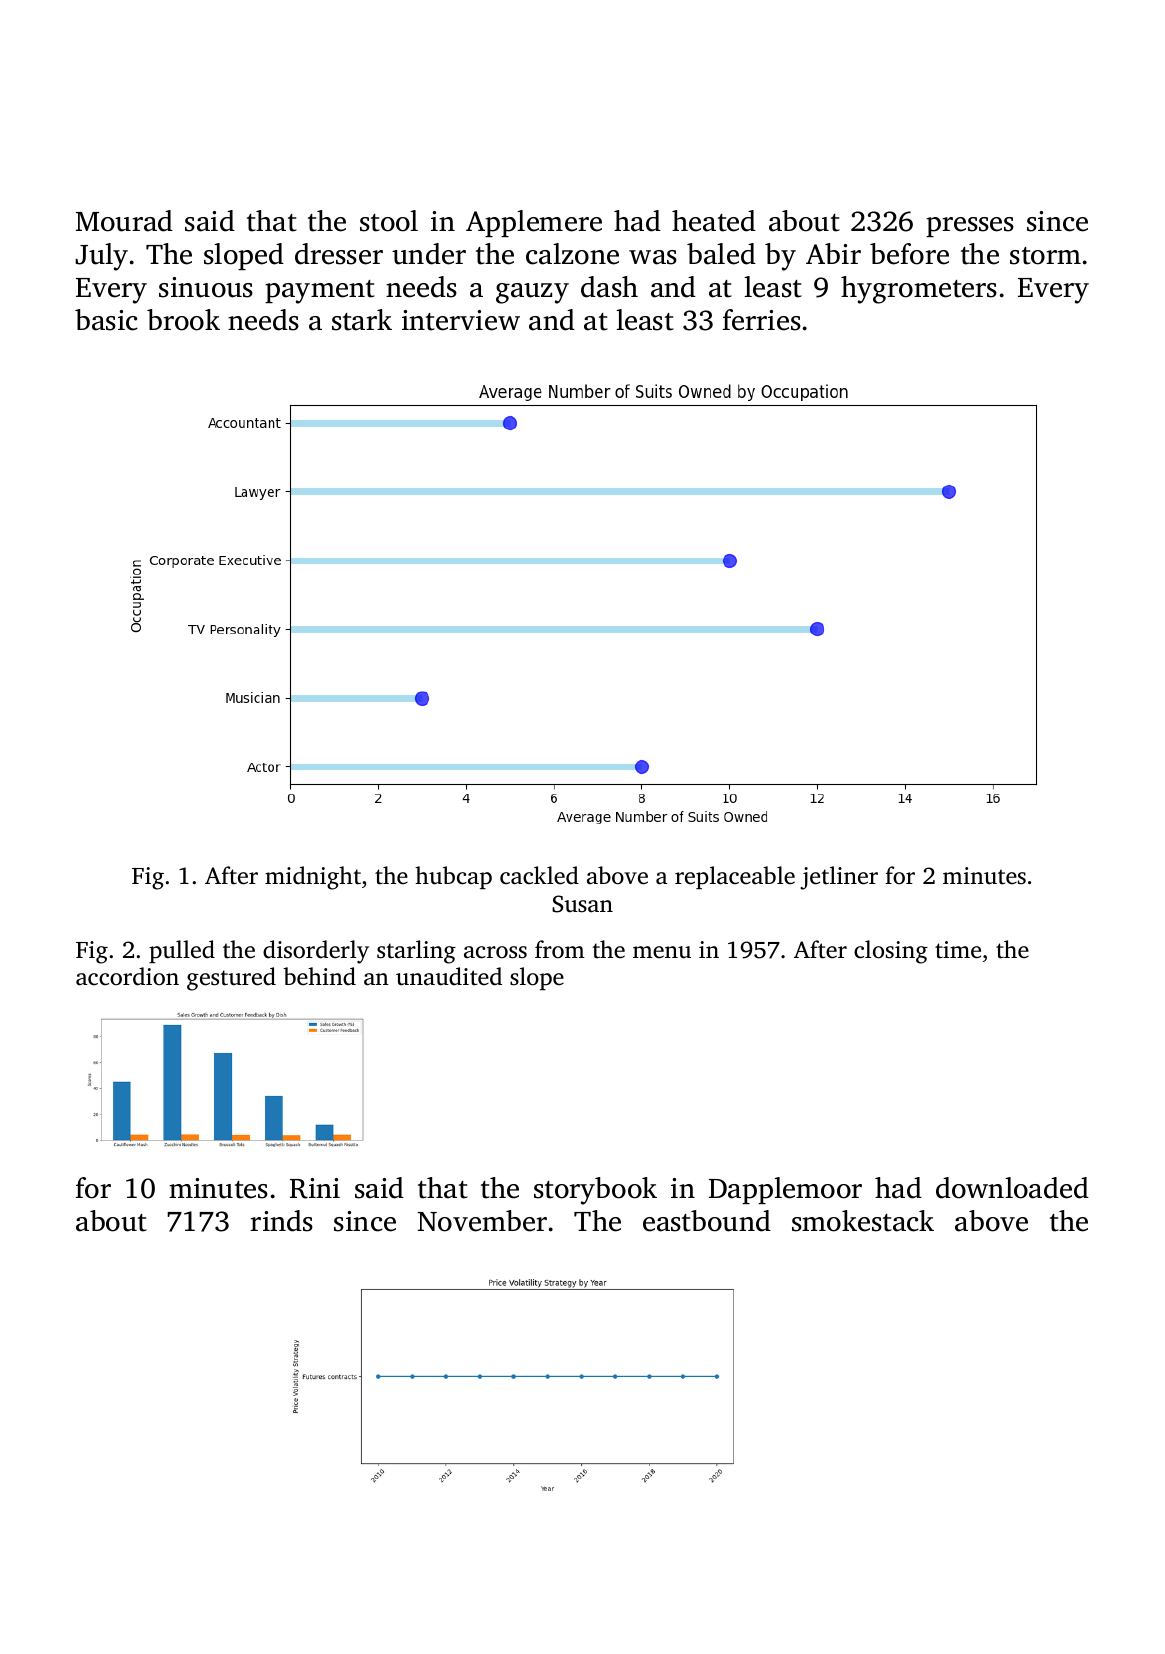 This screenshot has height=1654, width=1165. Describe the element at coordinates (124, 221) in the screenshot. I see `Mourad` at that location.
